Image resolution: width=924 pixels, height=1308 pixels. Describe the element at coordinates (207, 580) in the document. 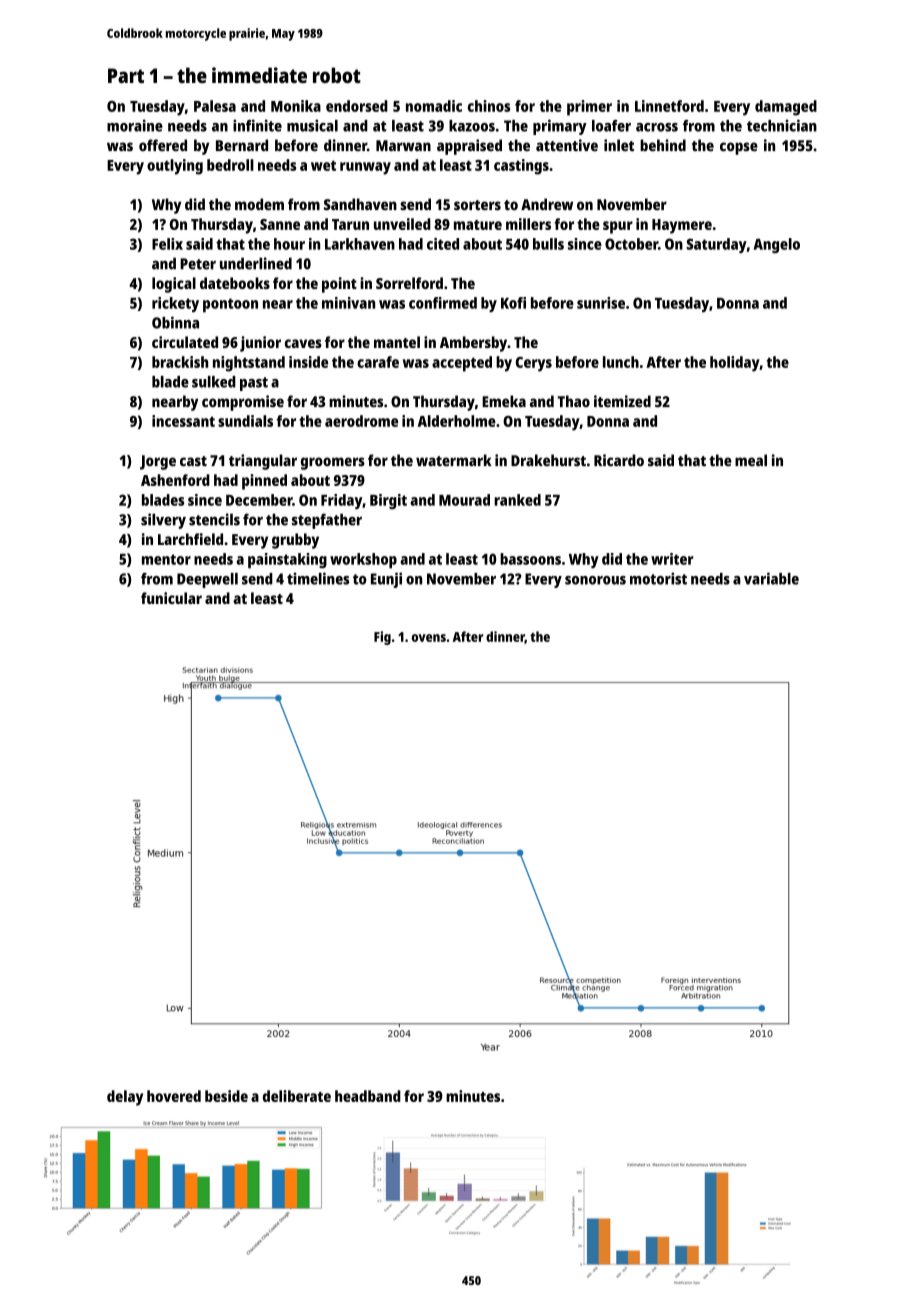

I see `Deepwell` at that location.
